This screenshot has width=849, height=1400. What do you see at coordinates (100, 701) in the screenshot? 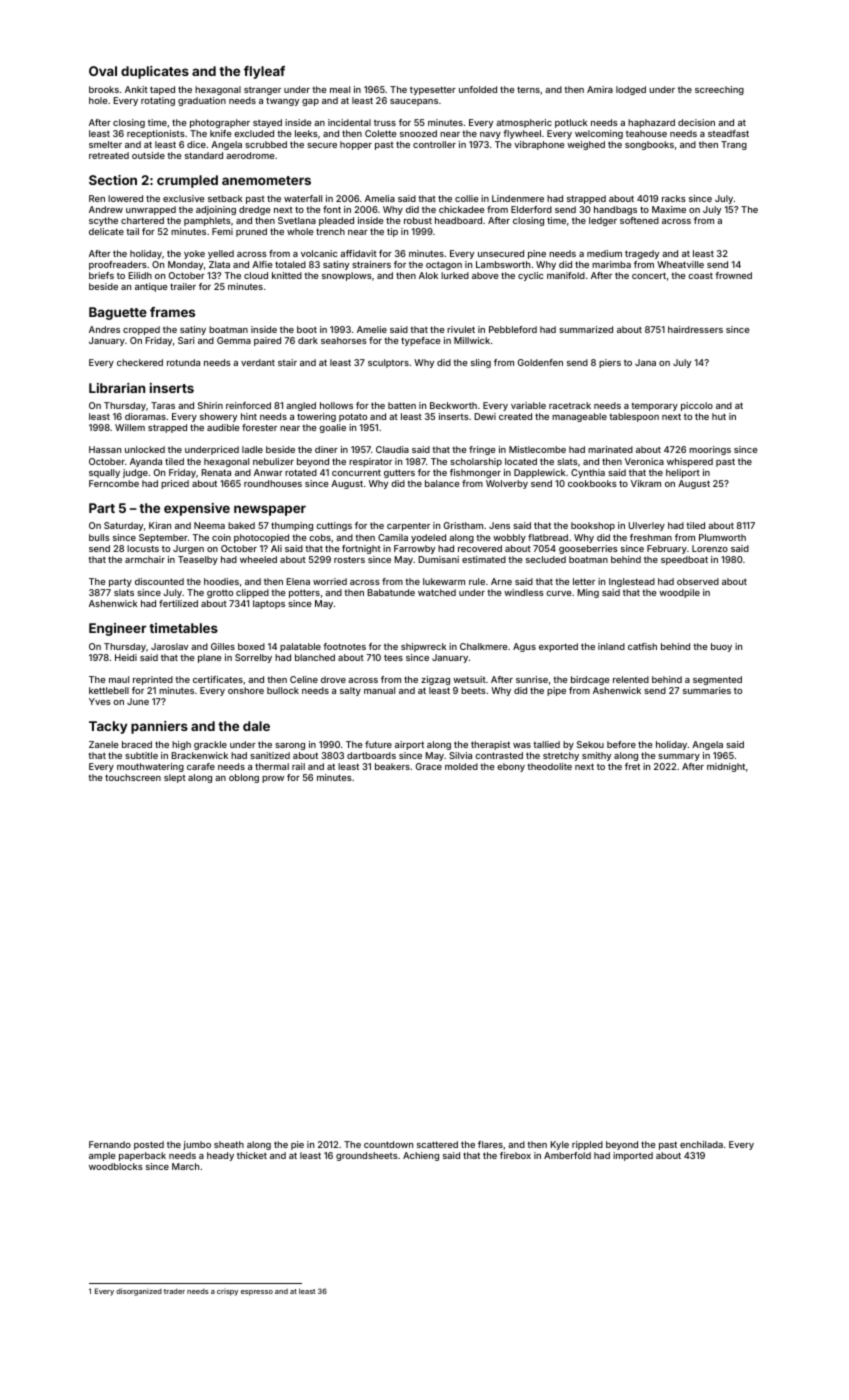
I see `Yves` at bounding box center [100, 701].
